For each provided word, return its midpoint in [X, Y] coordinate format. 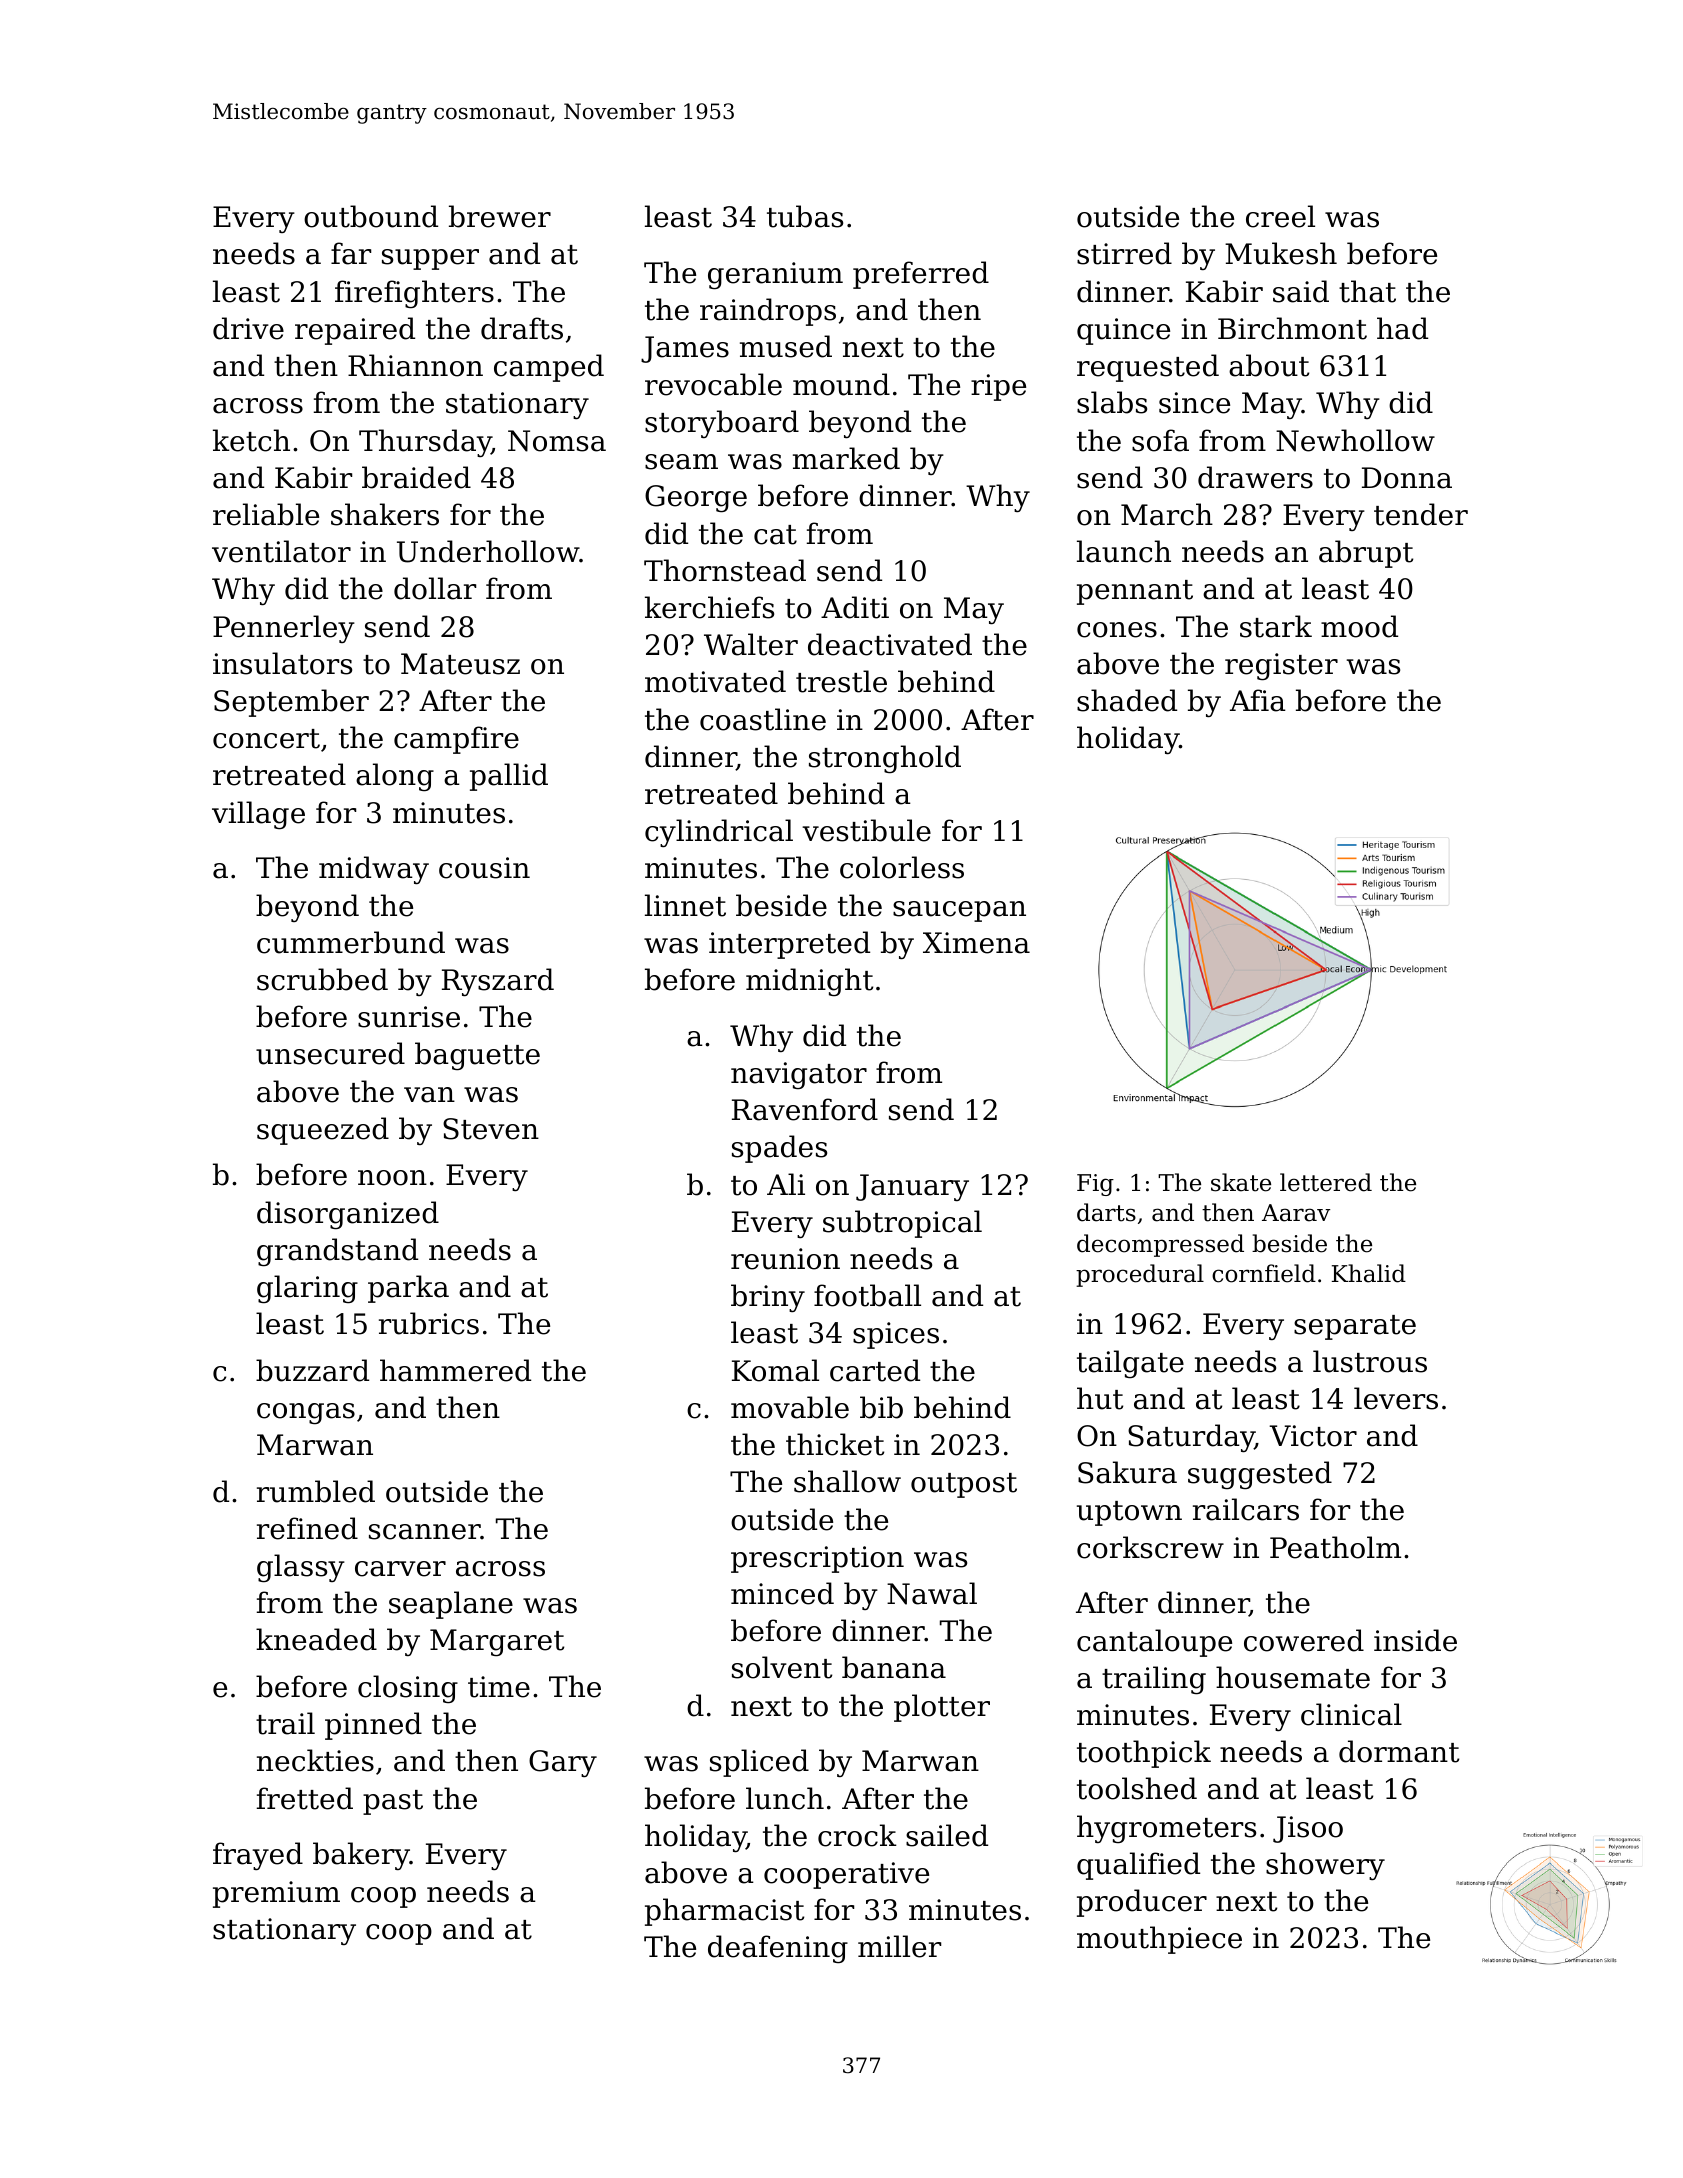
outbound [371, 216]
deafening [778, 1949]
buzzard [312, 1370]
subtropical [902, 1224]
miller [899, 1946]
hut [1100, 1398]
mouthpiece [1159, 1940]
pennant [1135, 592]
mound [841, 384]
